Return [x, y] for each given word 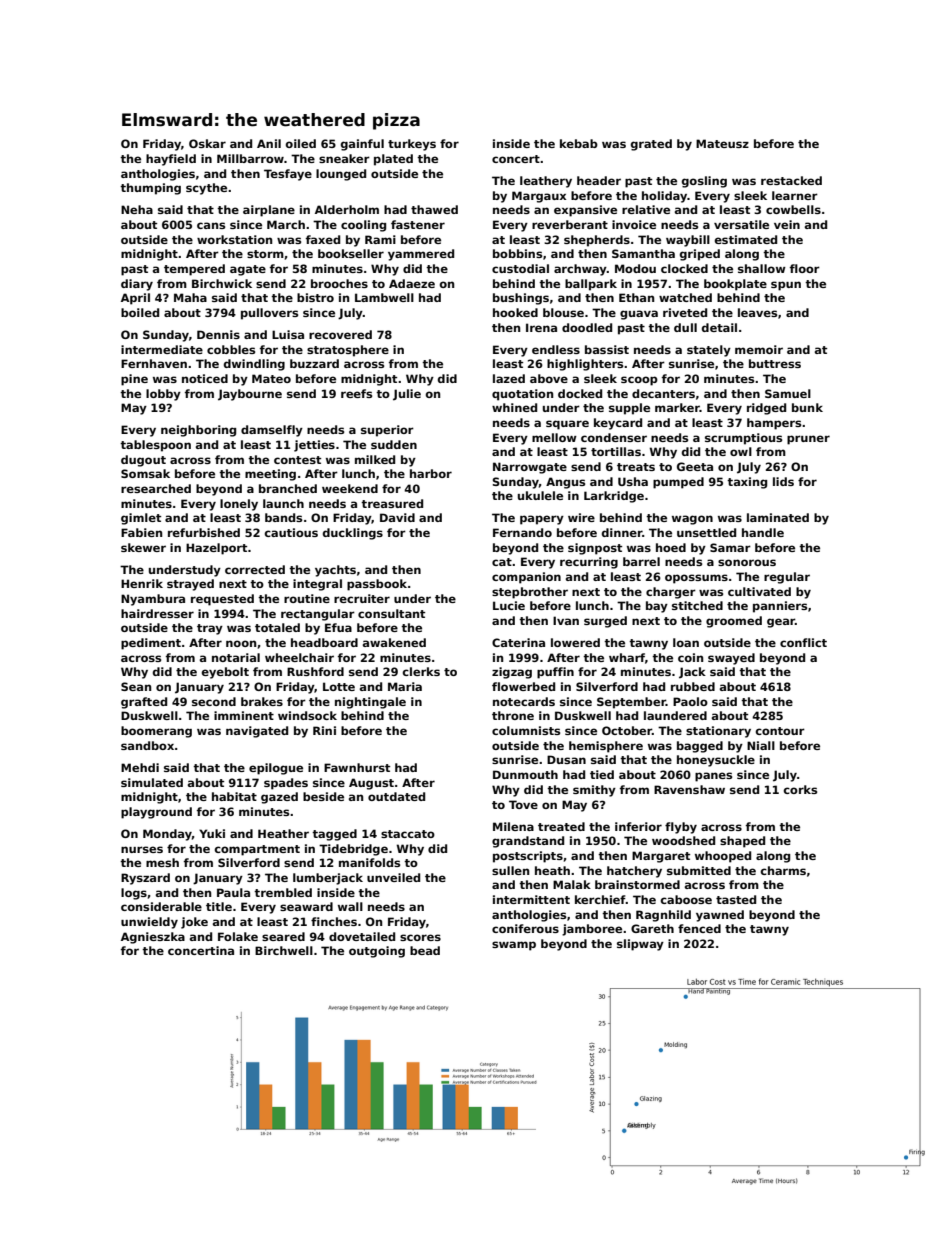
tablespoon [155, 446]
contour [780, 731]
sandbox [147, 745]
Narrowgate [530, 468]
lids [783, 481]
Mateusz [722, 143]
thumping [150, 189]
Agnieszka [153, 938]
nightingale [370, 703]
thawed [434, 209]
